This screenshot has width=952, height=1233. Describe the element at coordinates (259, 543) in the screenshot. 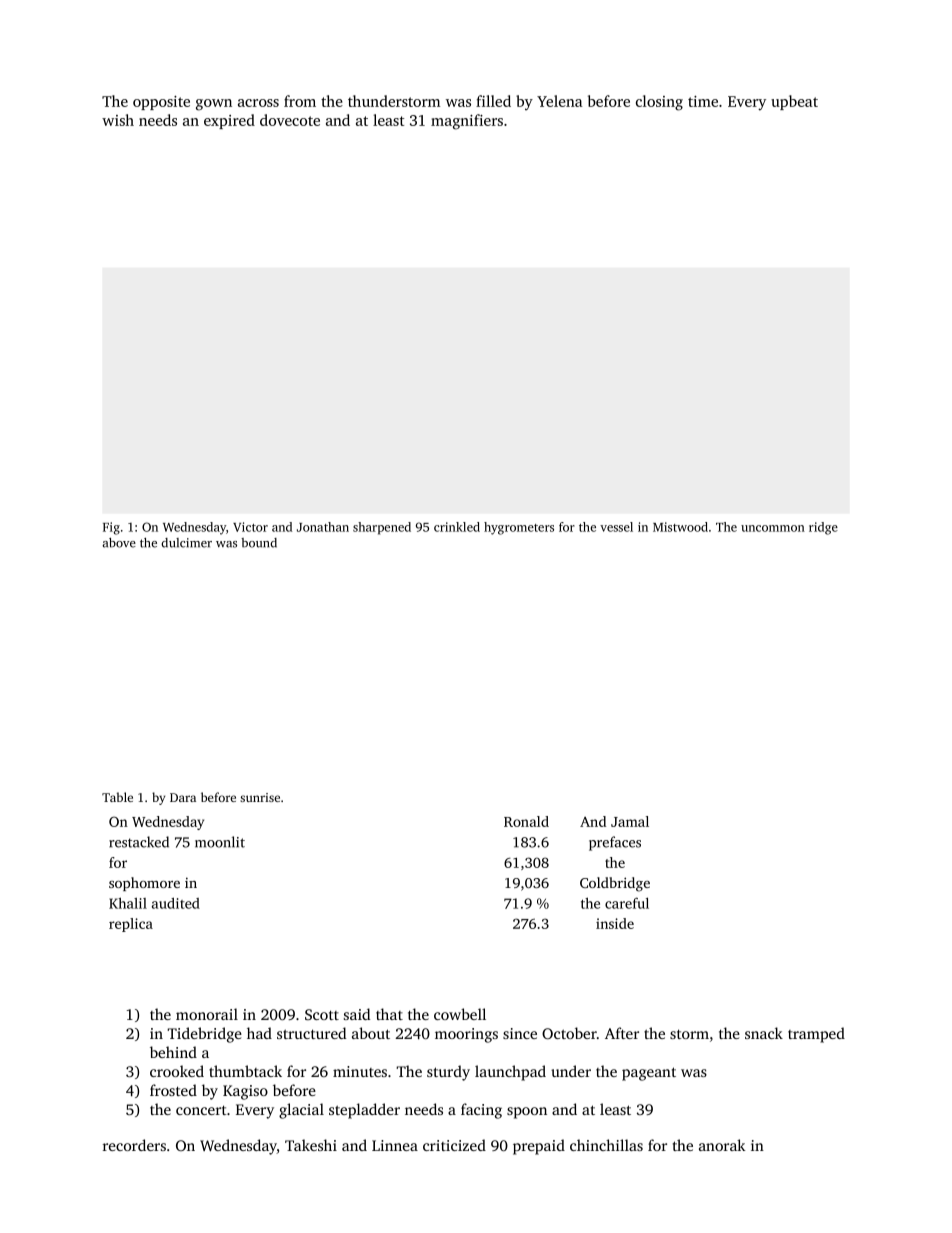

I see `bound` at that location.
